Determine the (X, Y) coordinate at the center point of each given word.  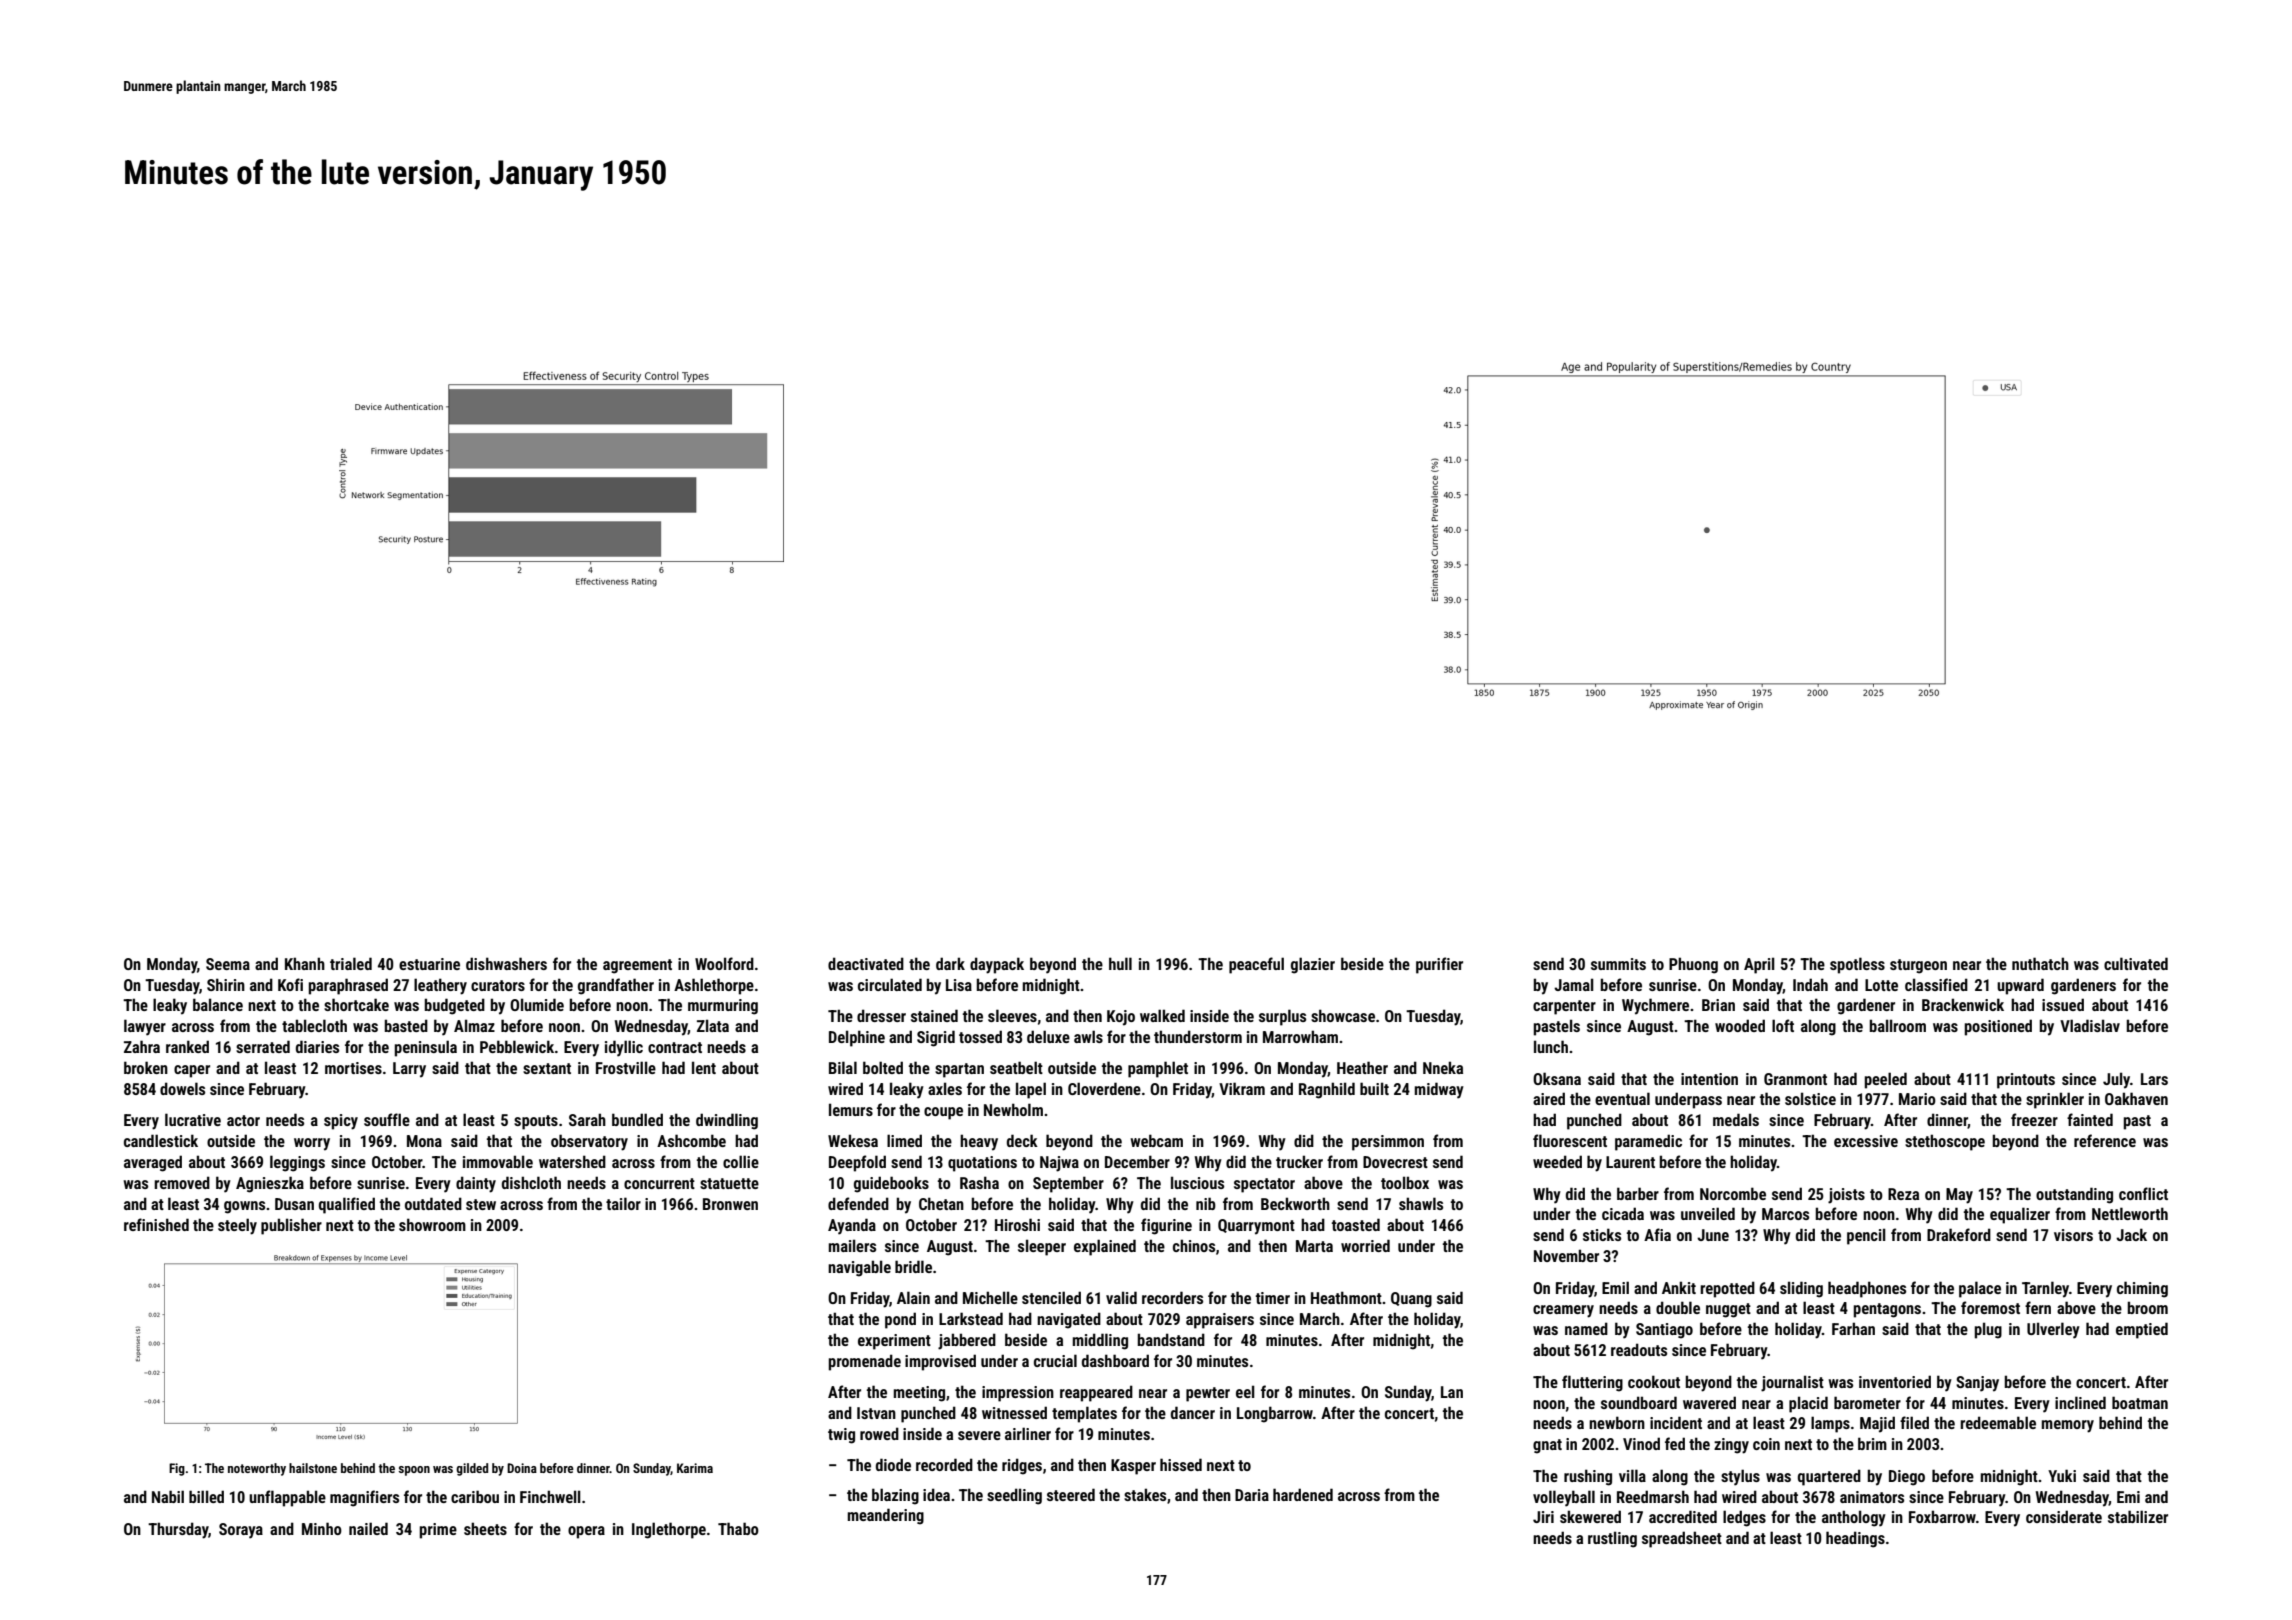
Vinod (1641, 1443)
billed (206, 1496)
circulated (890, 984)
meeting (919, 1394)
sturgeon (1918, 966)
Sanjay (1977, 1384)
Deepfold (857, 1163)
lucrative (193, 1119)
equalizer (2020, 1215)
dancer (1193, 1412)
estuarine (429, 964)
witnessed (1014, 1412)
